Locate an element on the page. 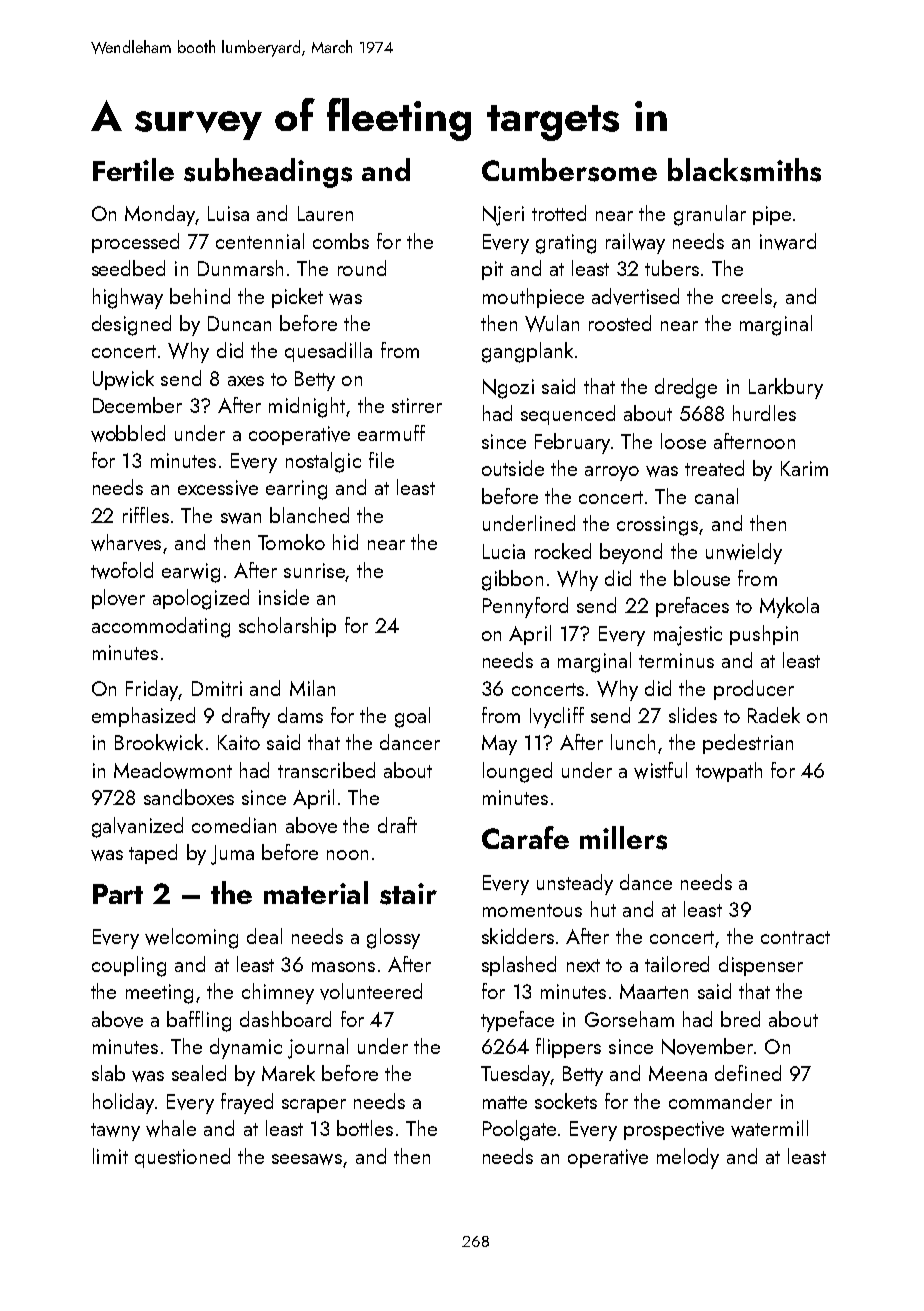 Image resolution: width=924 pixels, height=1311 pixels. seesaws is located at coordinates (307, 1159).
